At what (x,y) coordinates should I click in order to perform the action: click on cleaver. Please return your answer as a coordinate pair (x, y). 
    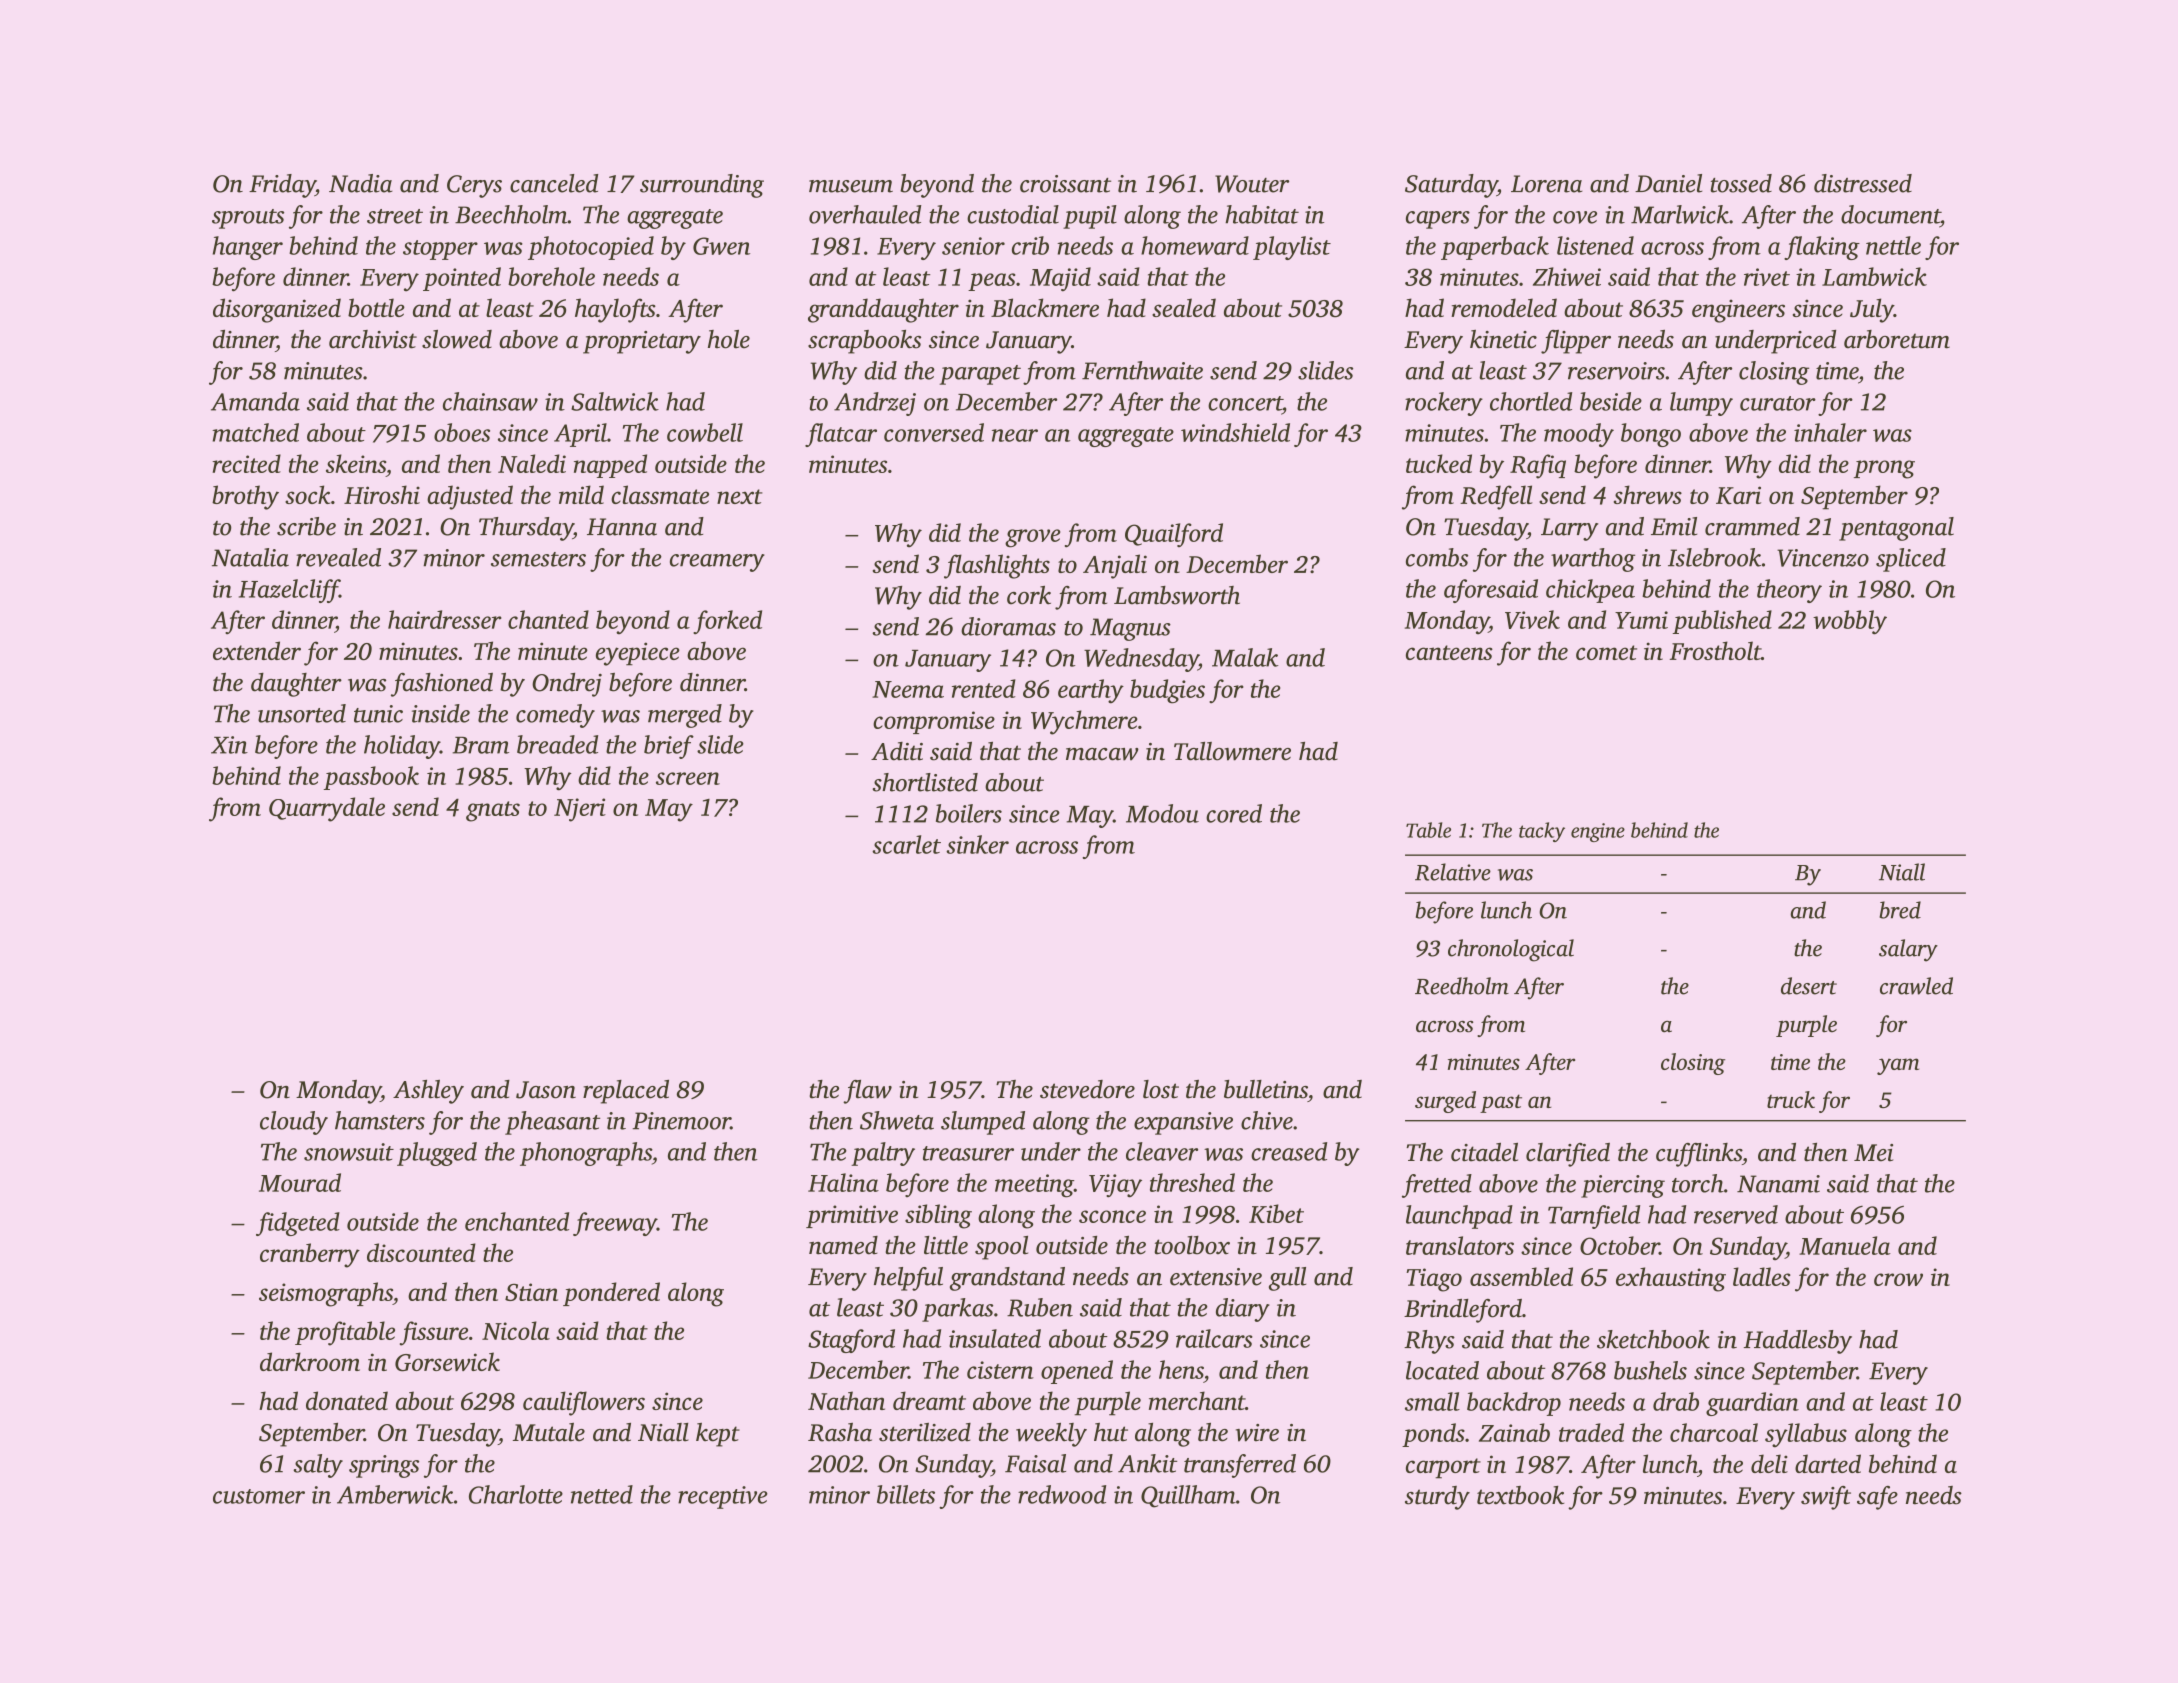
    Looking at the image, I should click on (1162, 1151).
